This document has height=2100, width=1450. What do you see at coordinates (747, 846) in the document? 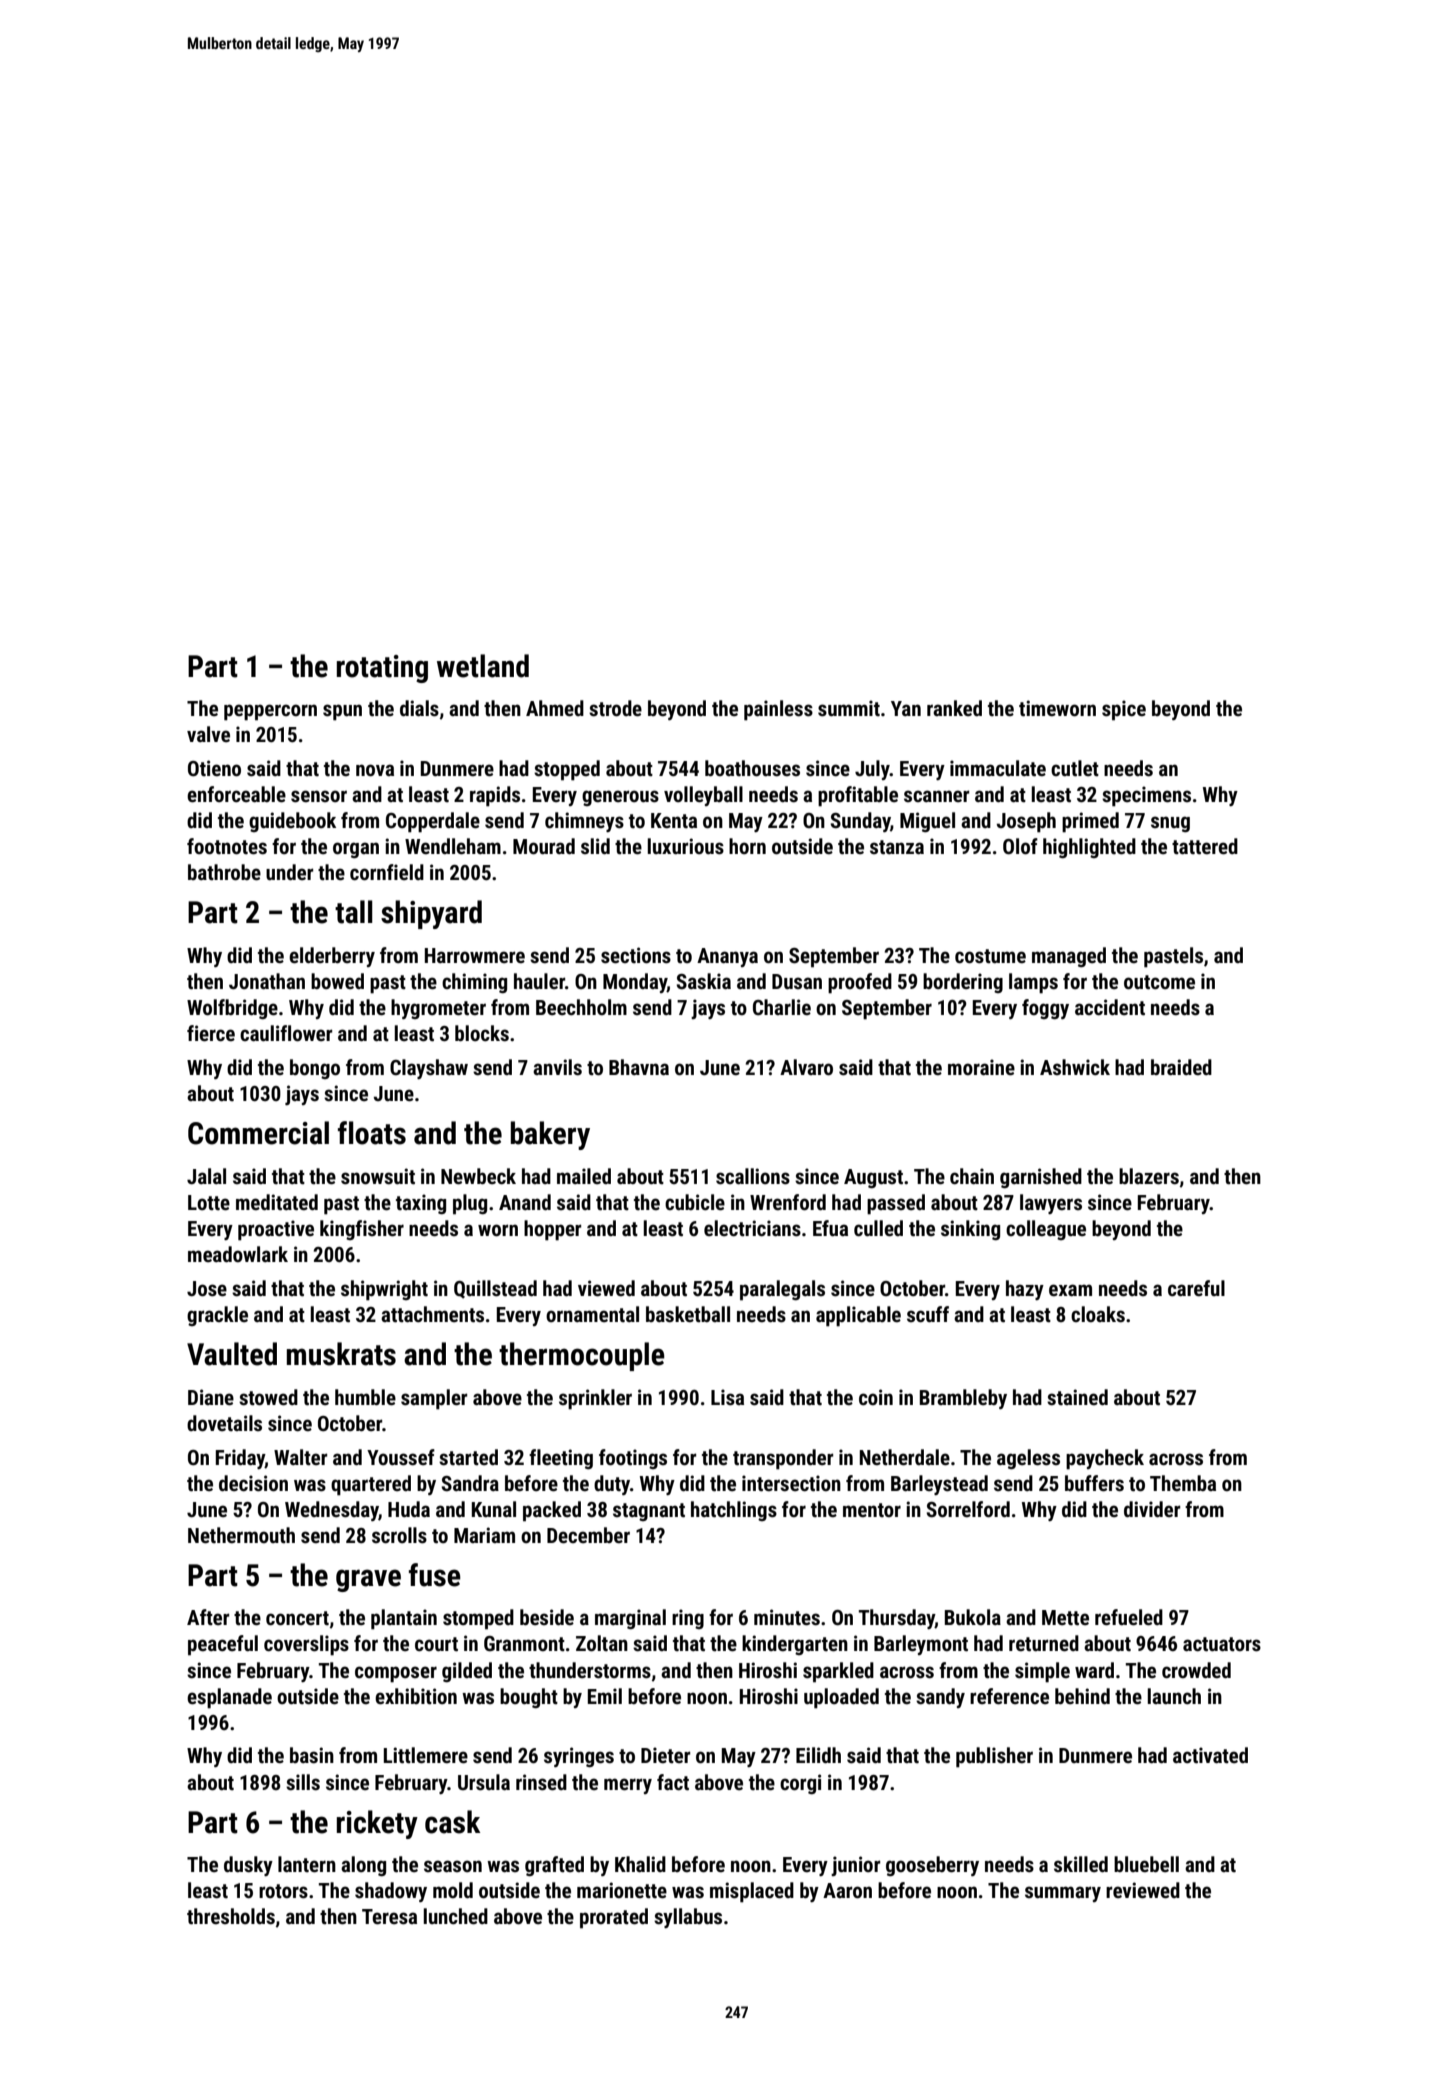
I see `horn` at bounding box center [747, 846].
